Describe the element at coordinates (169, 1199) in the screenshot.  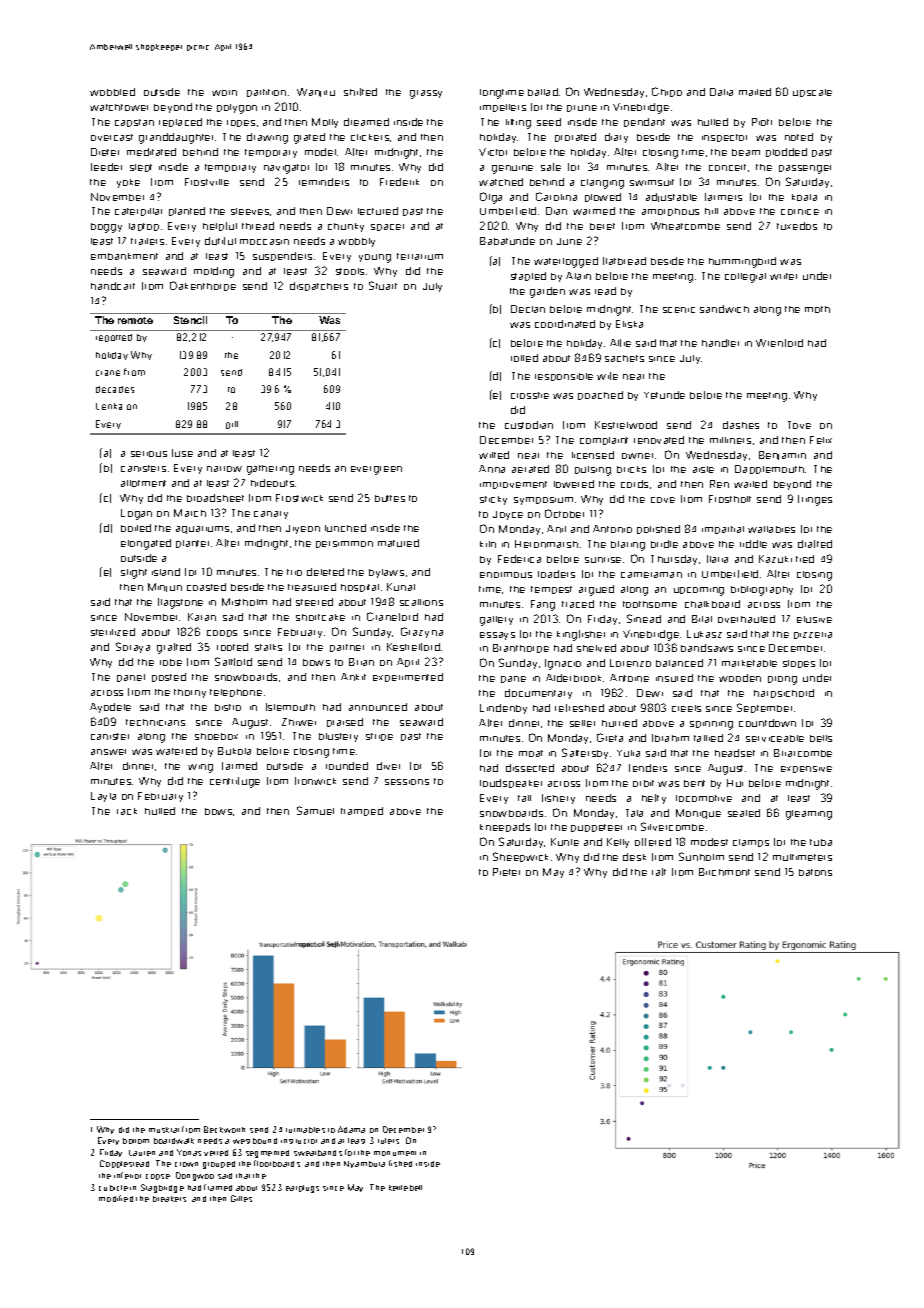
I see `breakers` at that location.
